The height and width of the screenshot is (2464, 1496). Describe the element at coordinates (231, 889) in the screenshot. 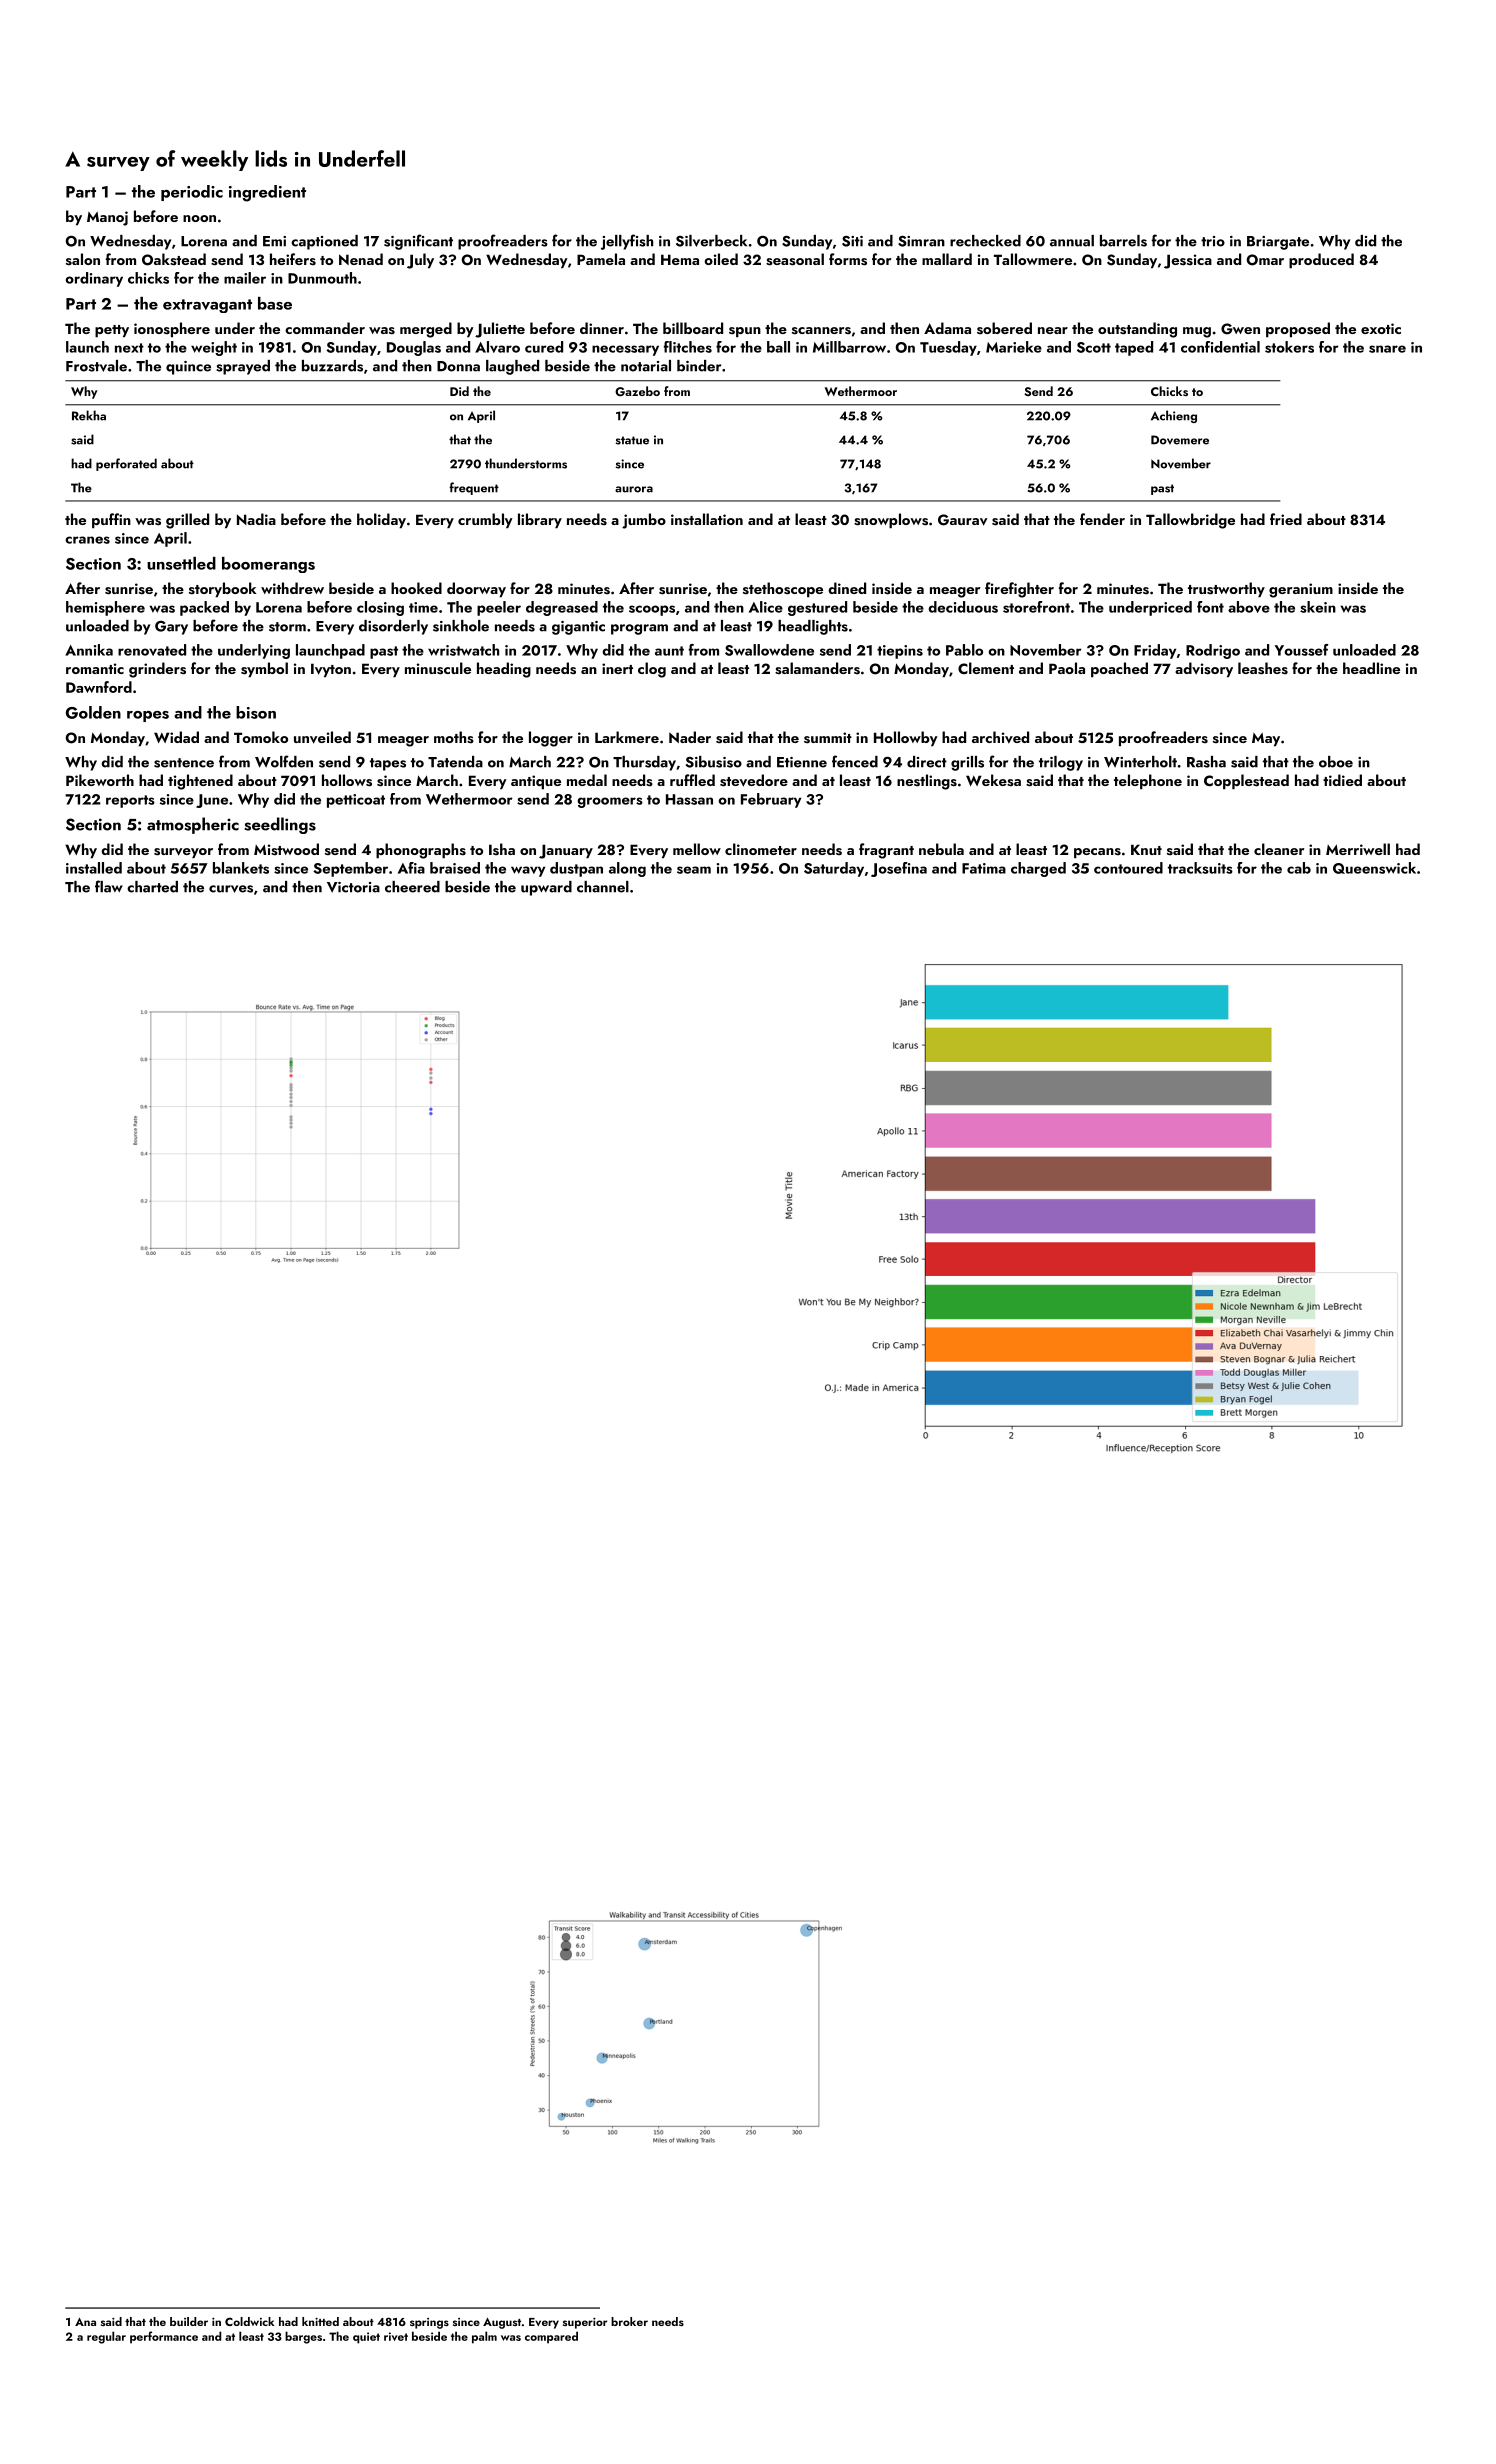

I see `curves` at that location.
